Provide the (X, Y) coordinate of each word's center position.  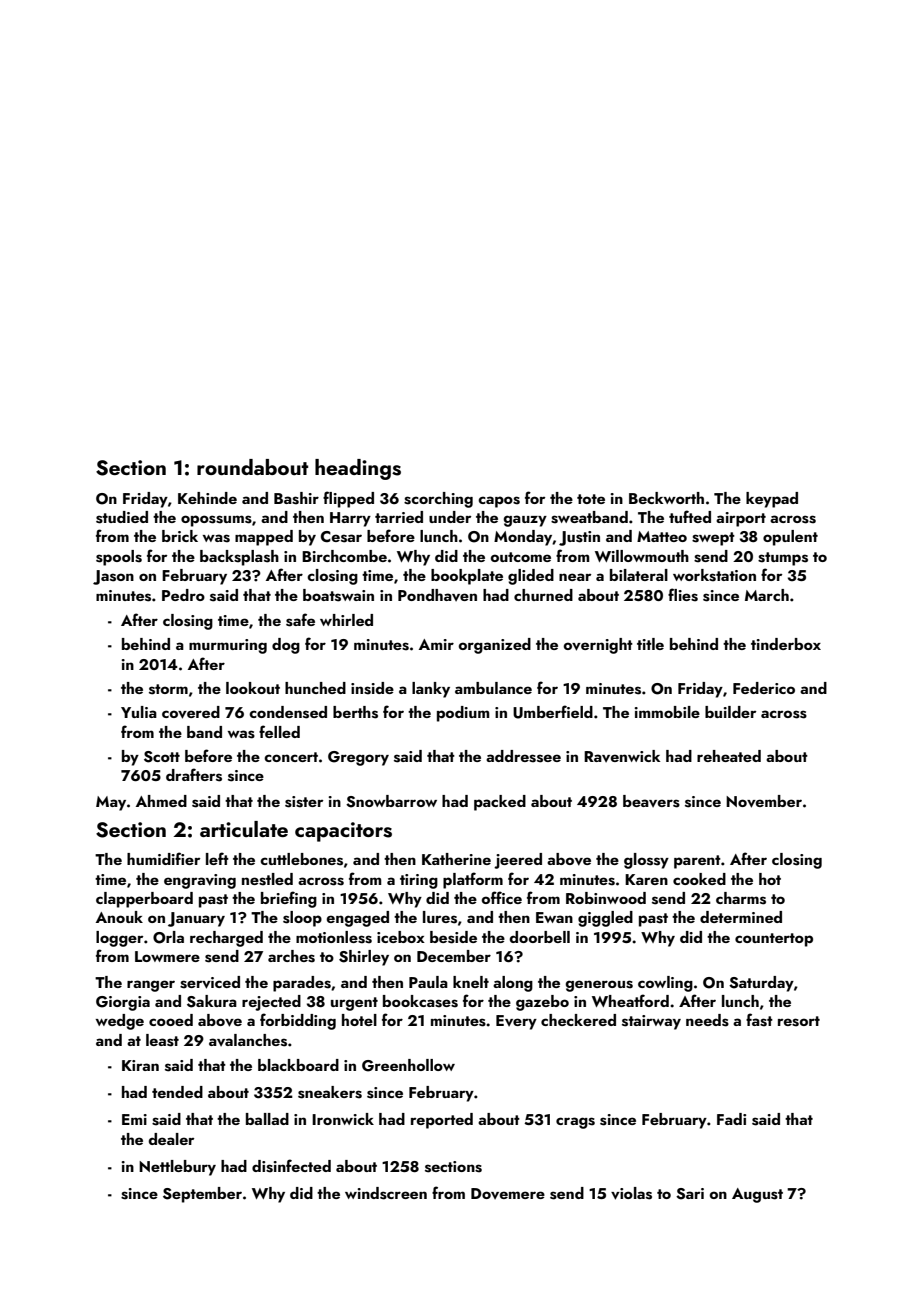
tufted (690, 516)
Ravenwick (622, 756)
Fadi (731, 1119)
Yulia (139, 712)
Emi (134, 1119)
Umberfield (553, 712)
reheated (729, 756)
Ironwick (343, 1119)
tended (177, 1092)
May (111, 803)
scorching (438, 500)
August (757, 1195)
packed (500, 803)
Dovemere (508, 1193)
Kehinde (207, 498)
